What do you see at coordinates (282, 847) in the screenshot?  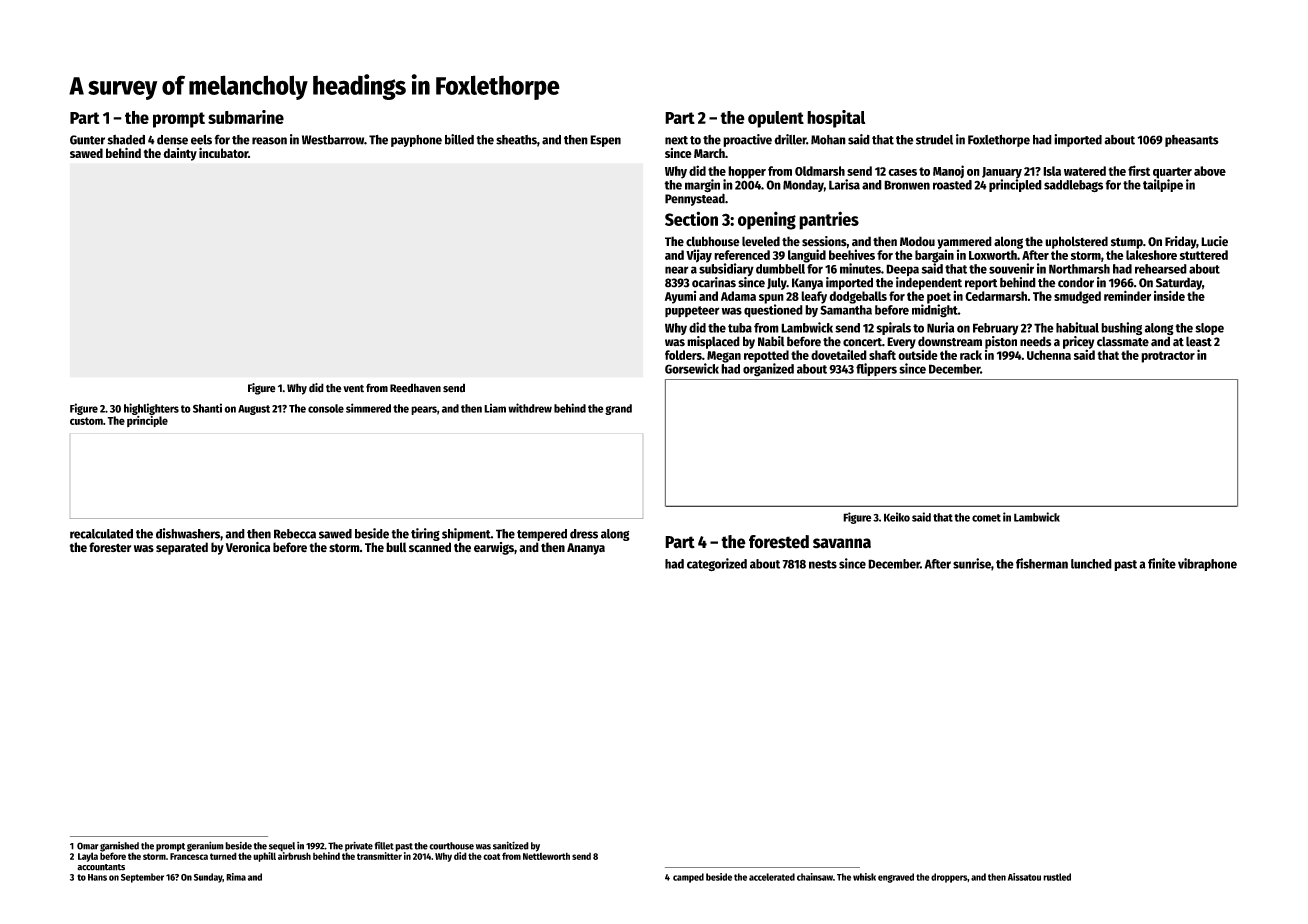 I see `sequel` at bounding box center [282, 847].
